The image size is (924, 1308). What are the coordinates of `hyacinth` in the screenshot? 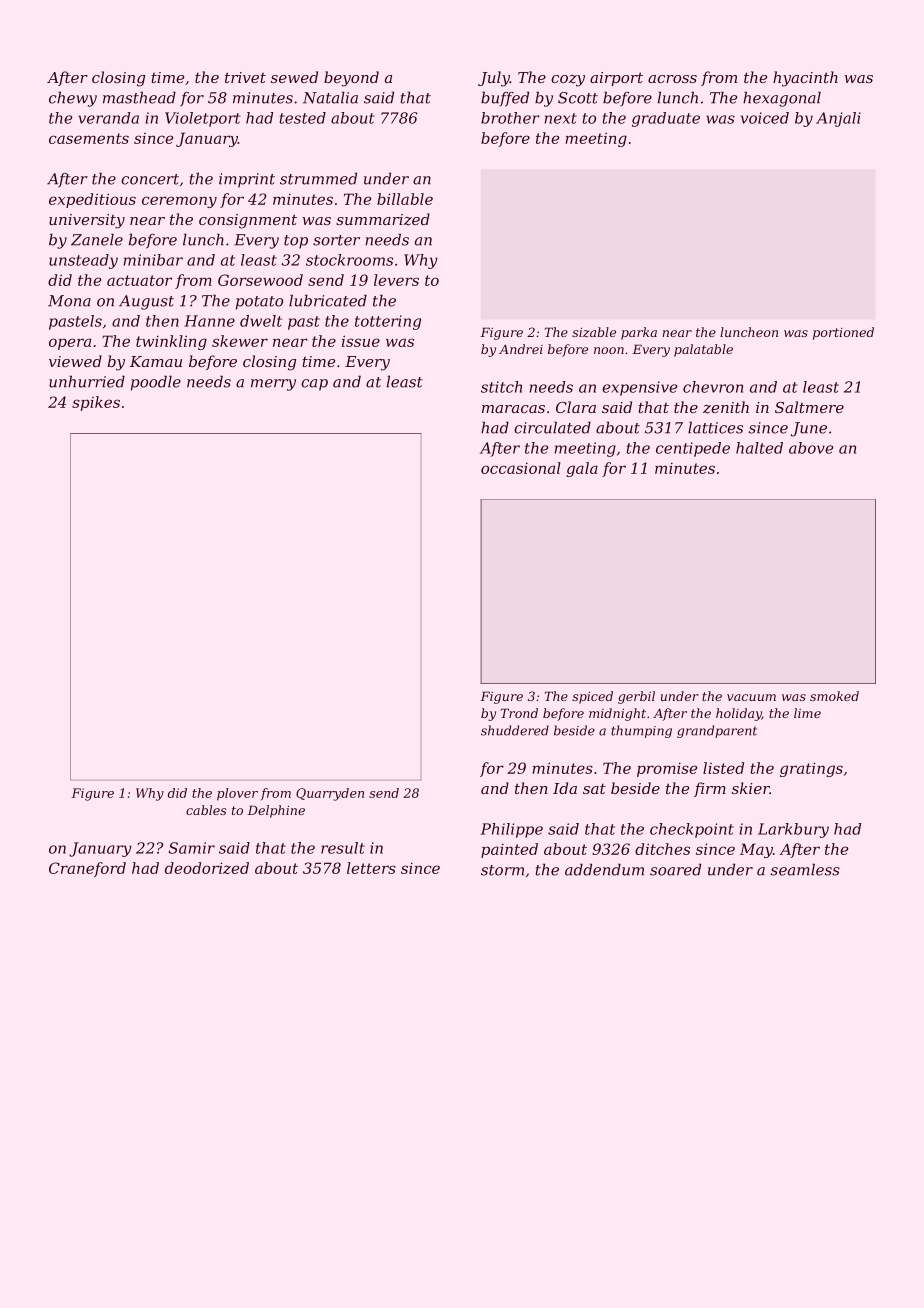 It's located at (805, 79).
